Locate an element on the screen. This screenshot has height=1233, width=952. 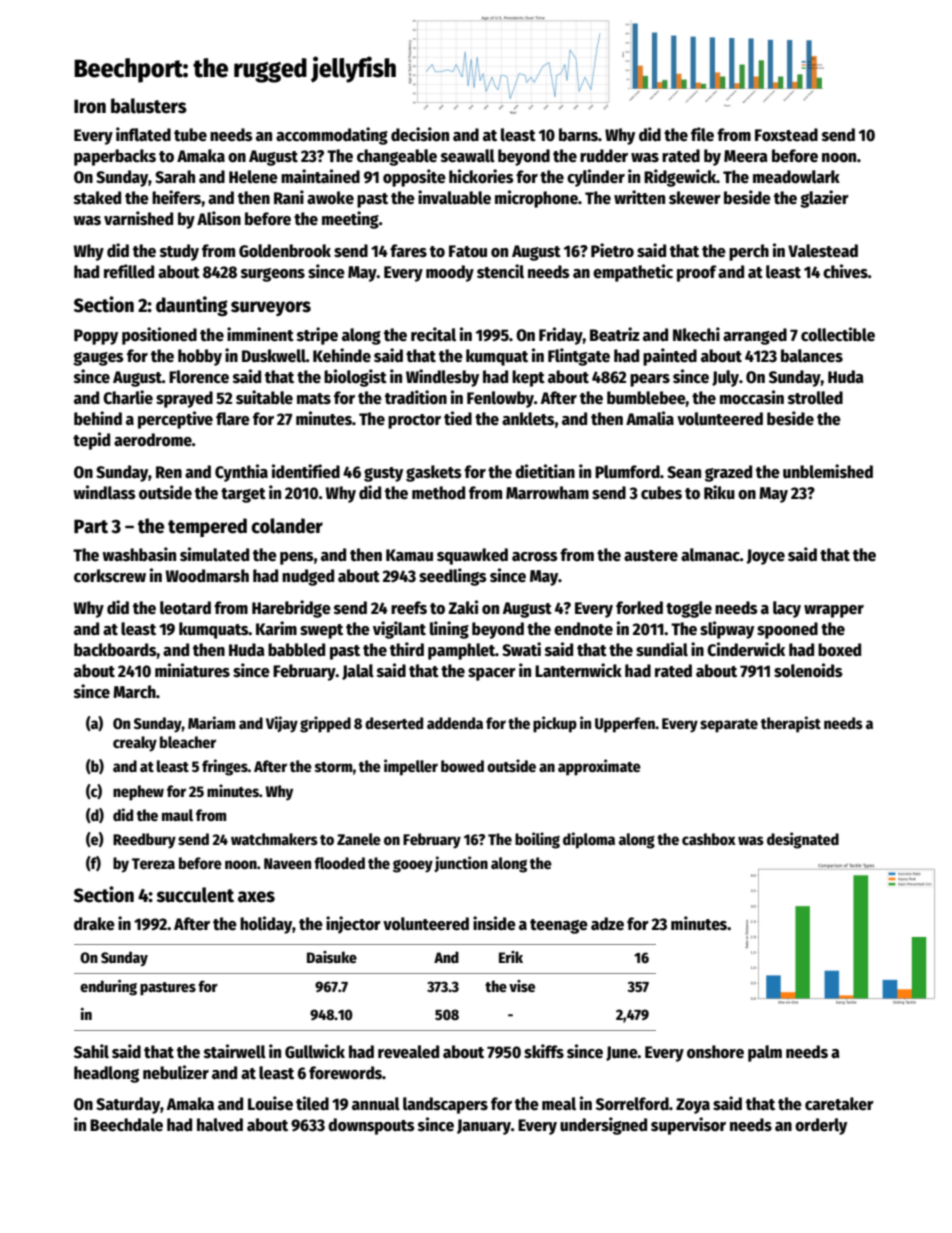
deserted is located at coordinates (394, 723).
